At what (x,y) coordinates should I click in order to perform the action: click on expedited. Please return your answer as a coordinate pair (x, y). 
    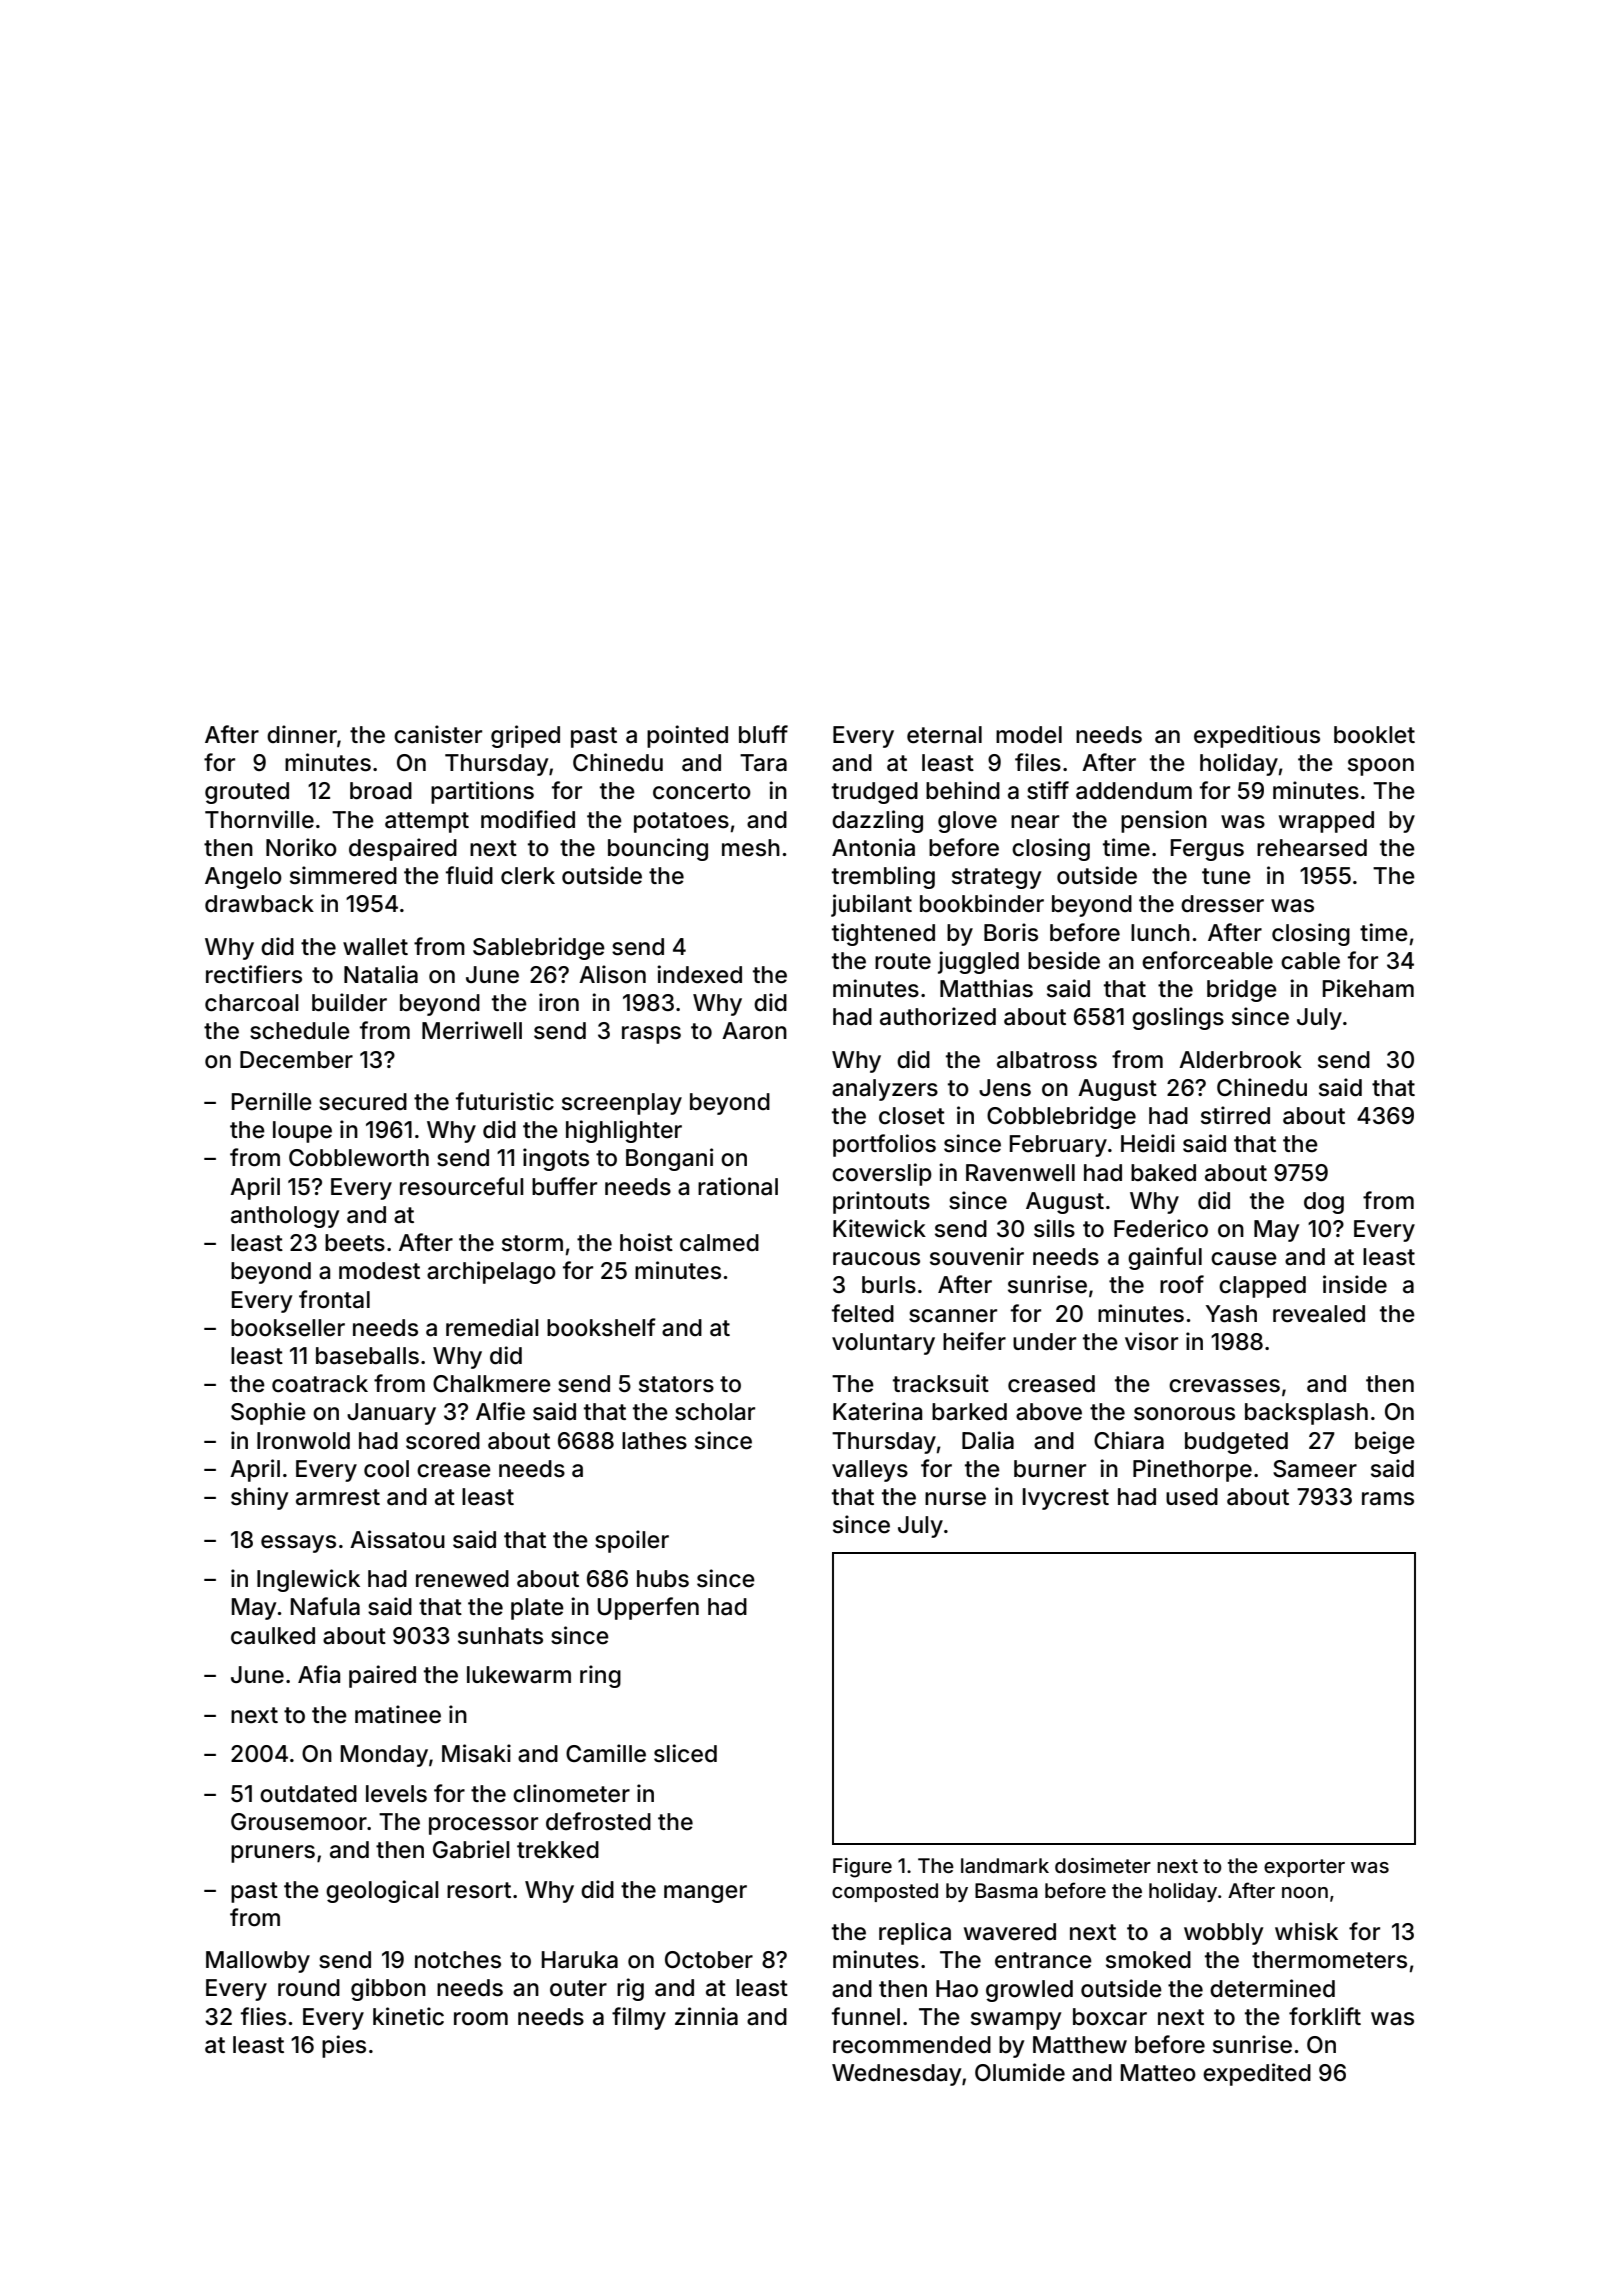
    Looking at the image, I should click on (1257, 2074).
